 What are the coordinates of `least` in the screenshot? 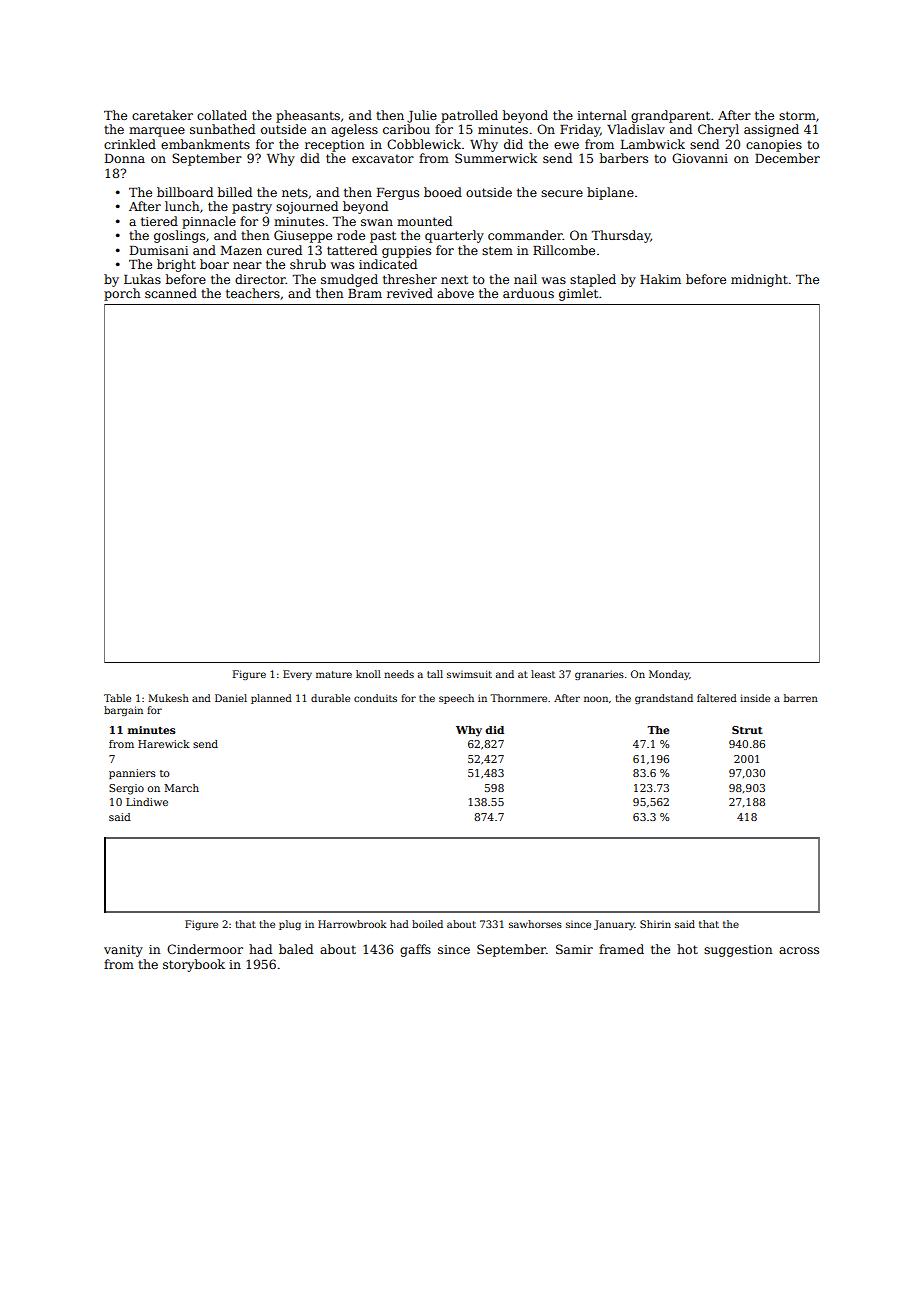 It's located at (543, 674).
